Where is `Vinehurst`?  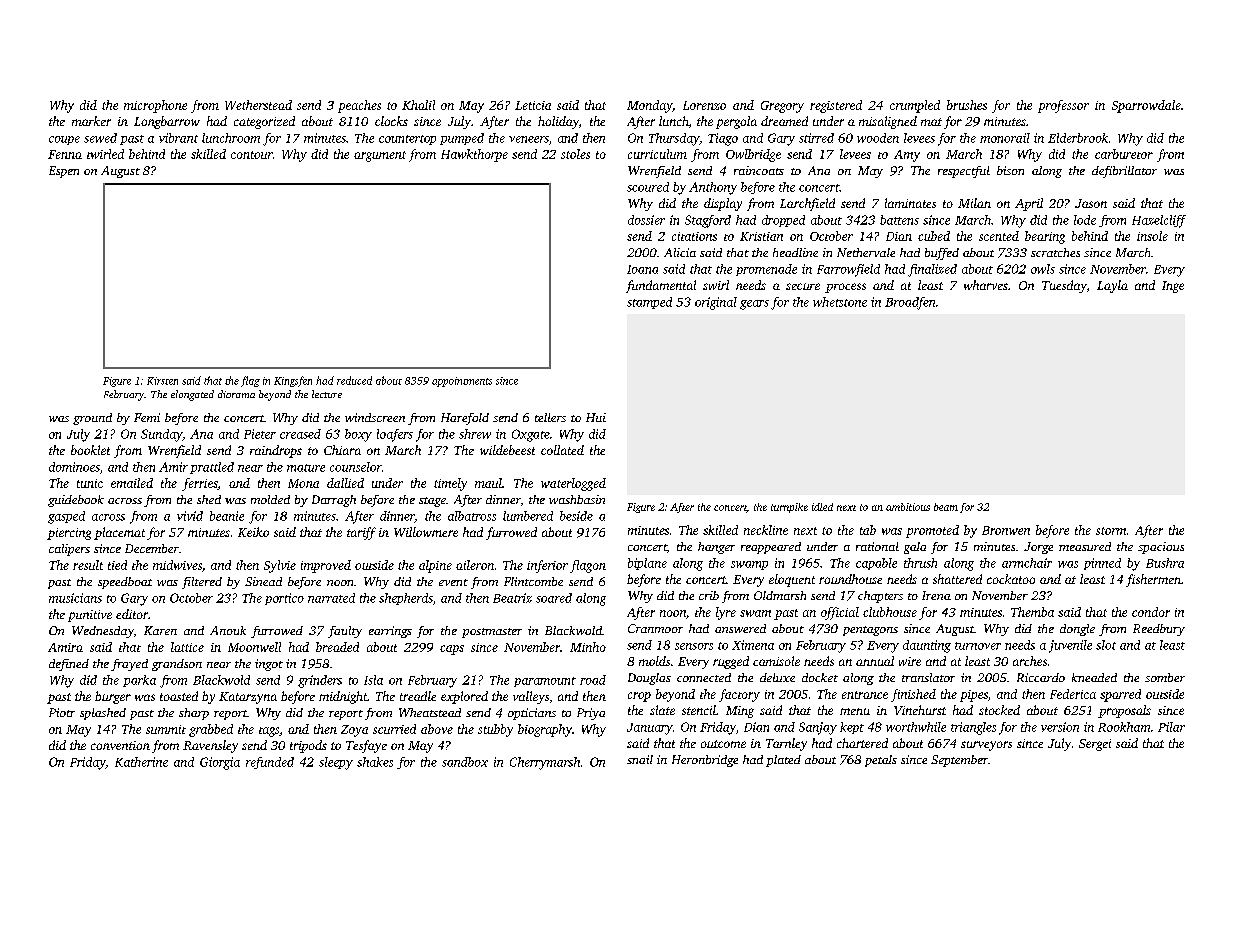
Vinehurst is located at coordinates (920, 710).
